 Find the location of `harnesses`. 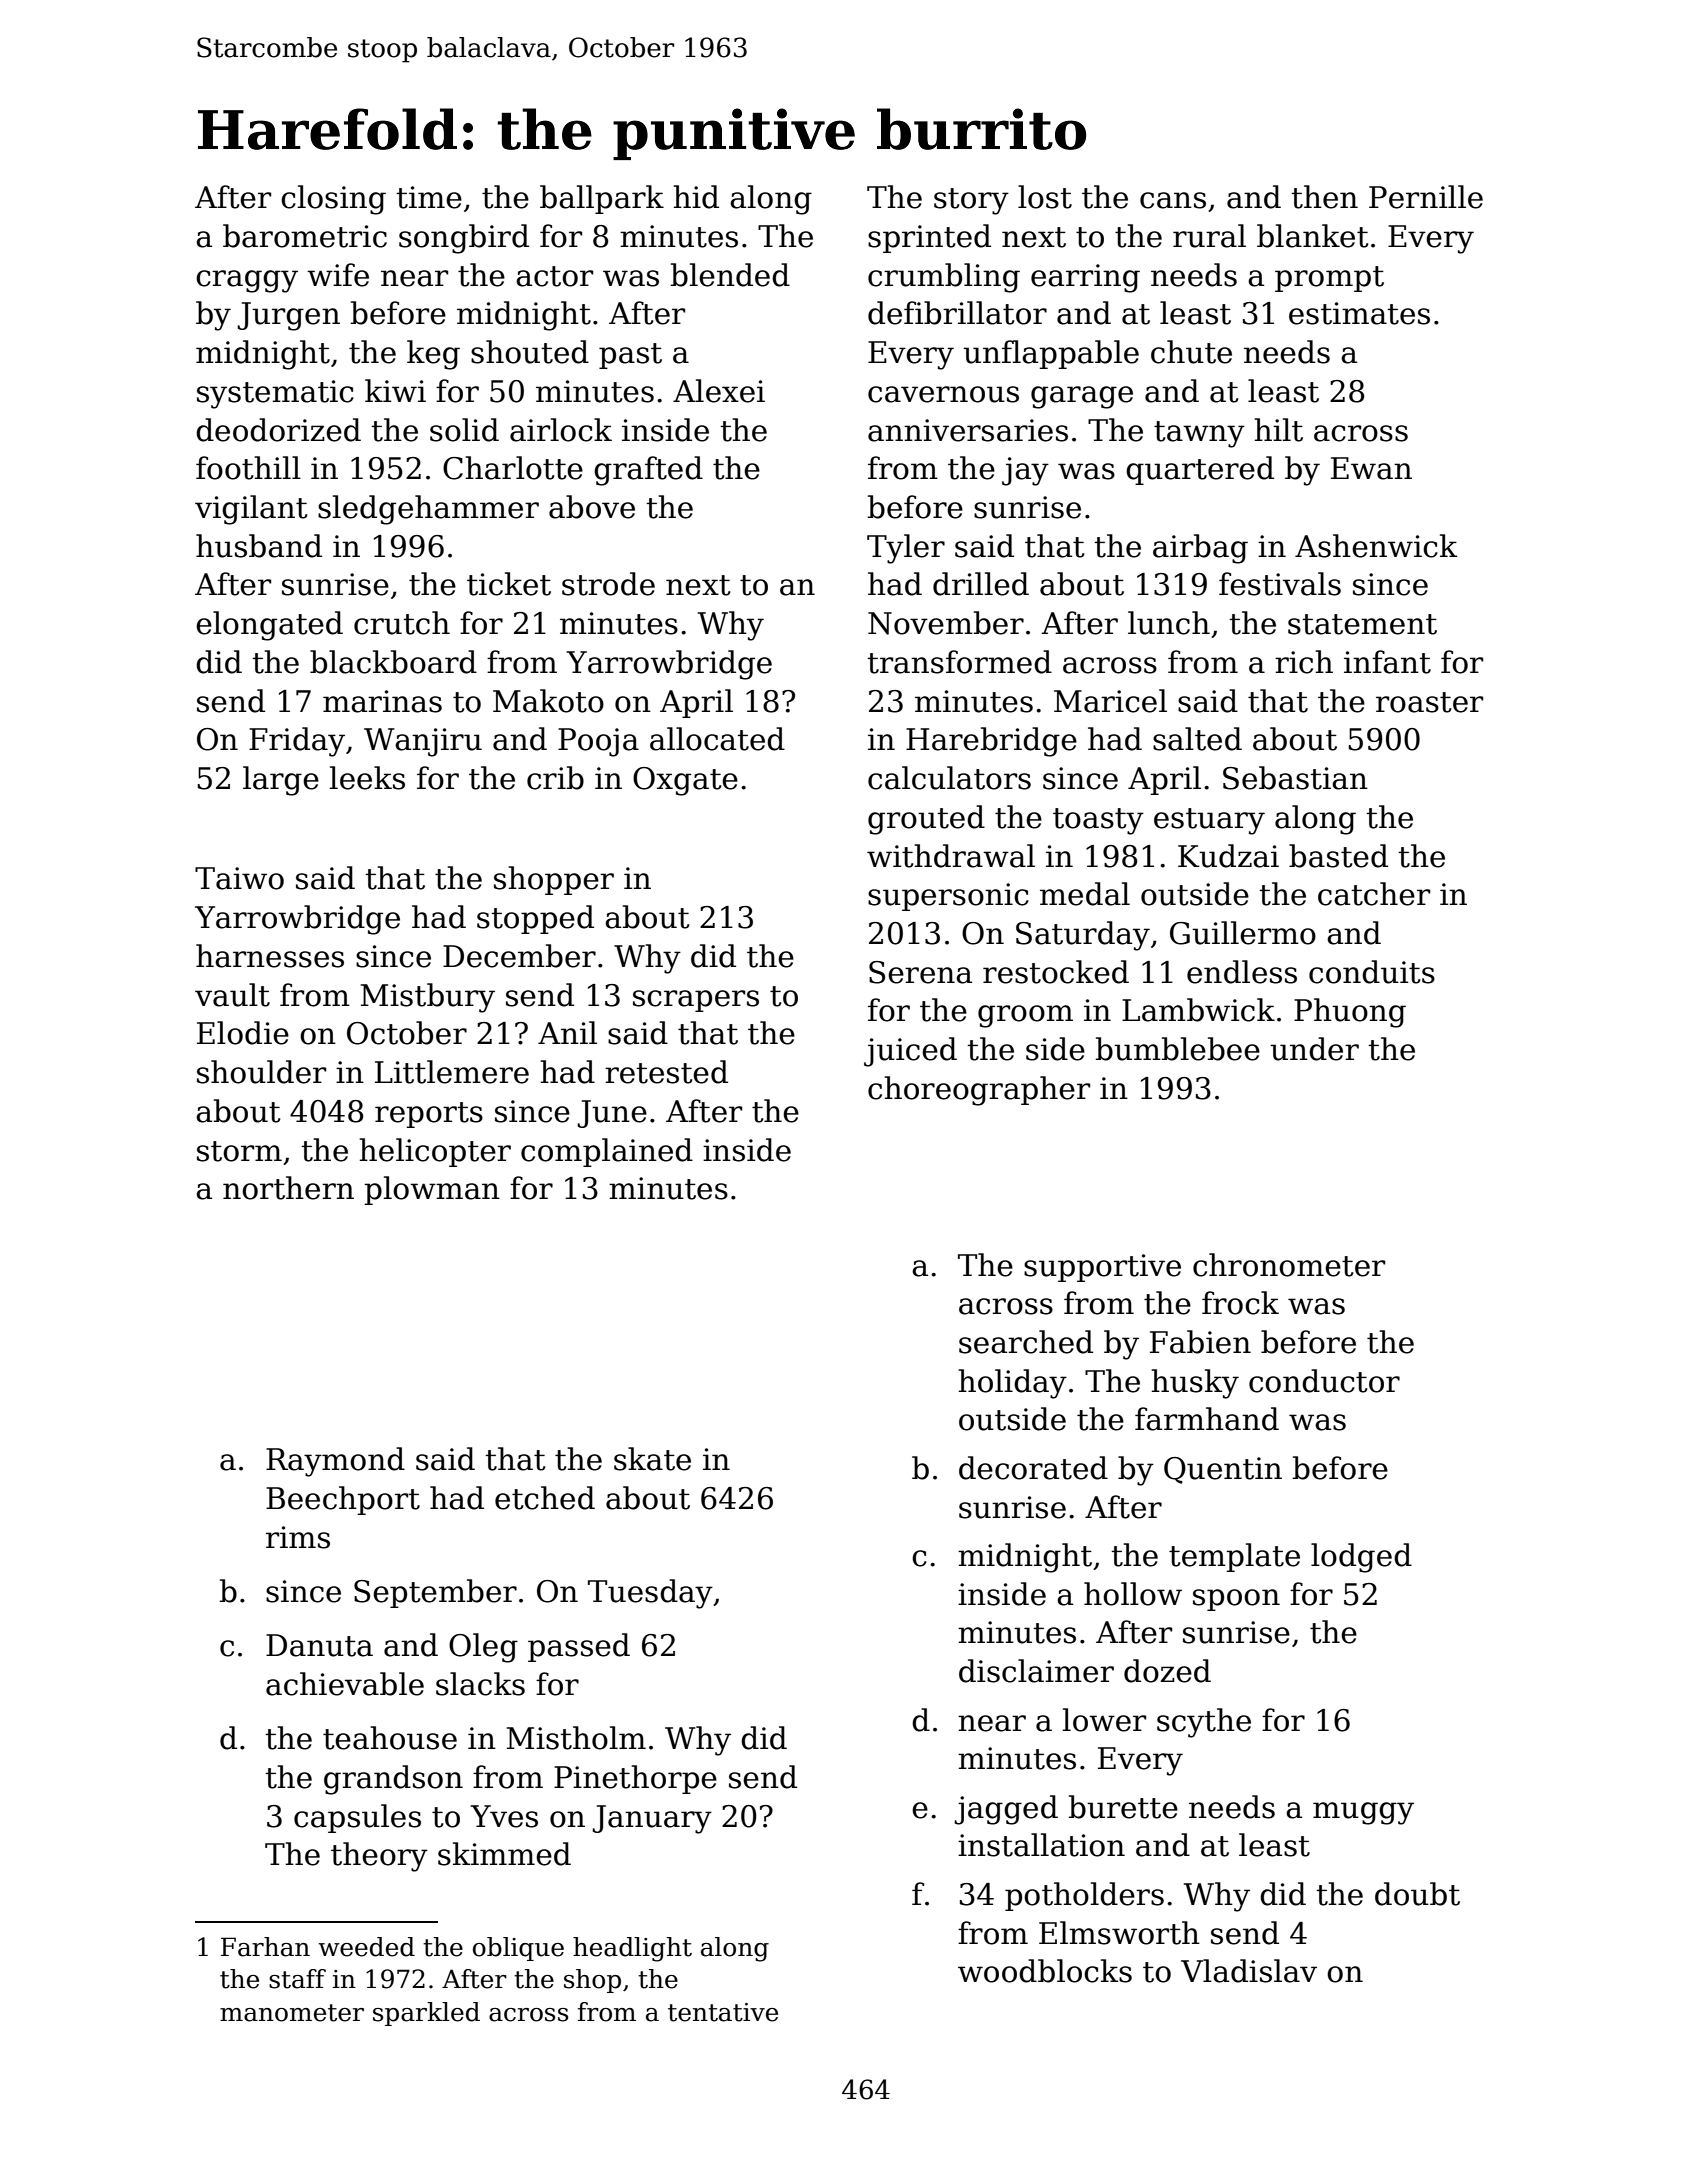

harnesses is located at coordinates (270, 956).
